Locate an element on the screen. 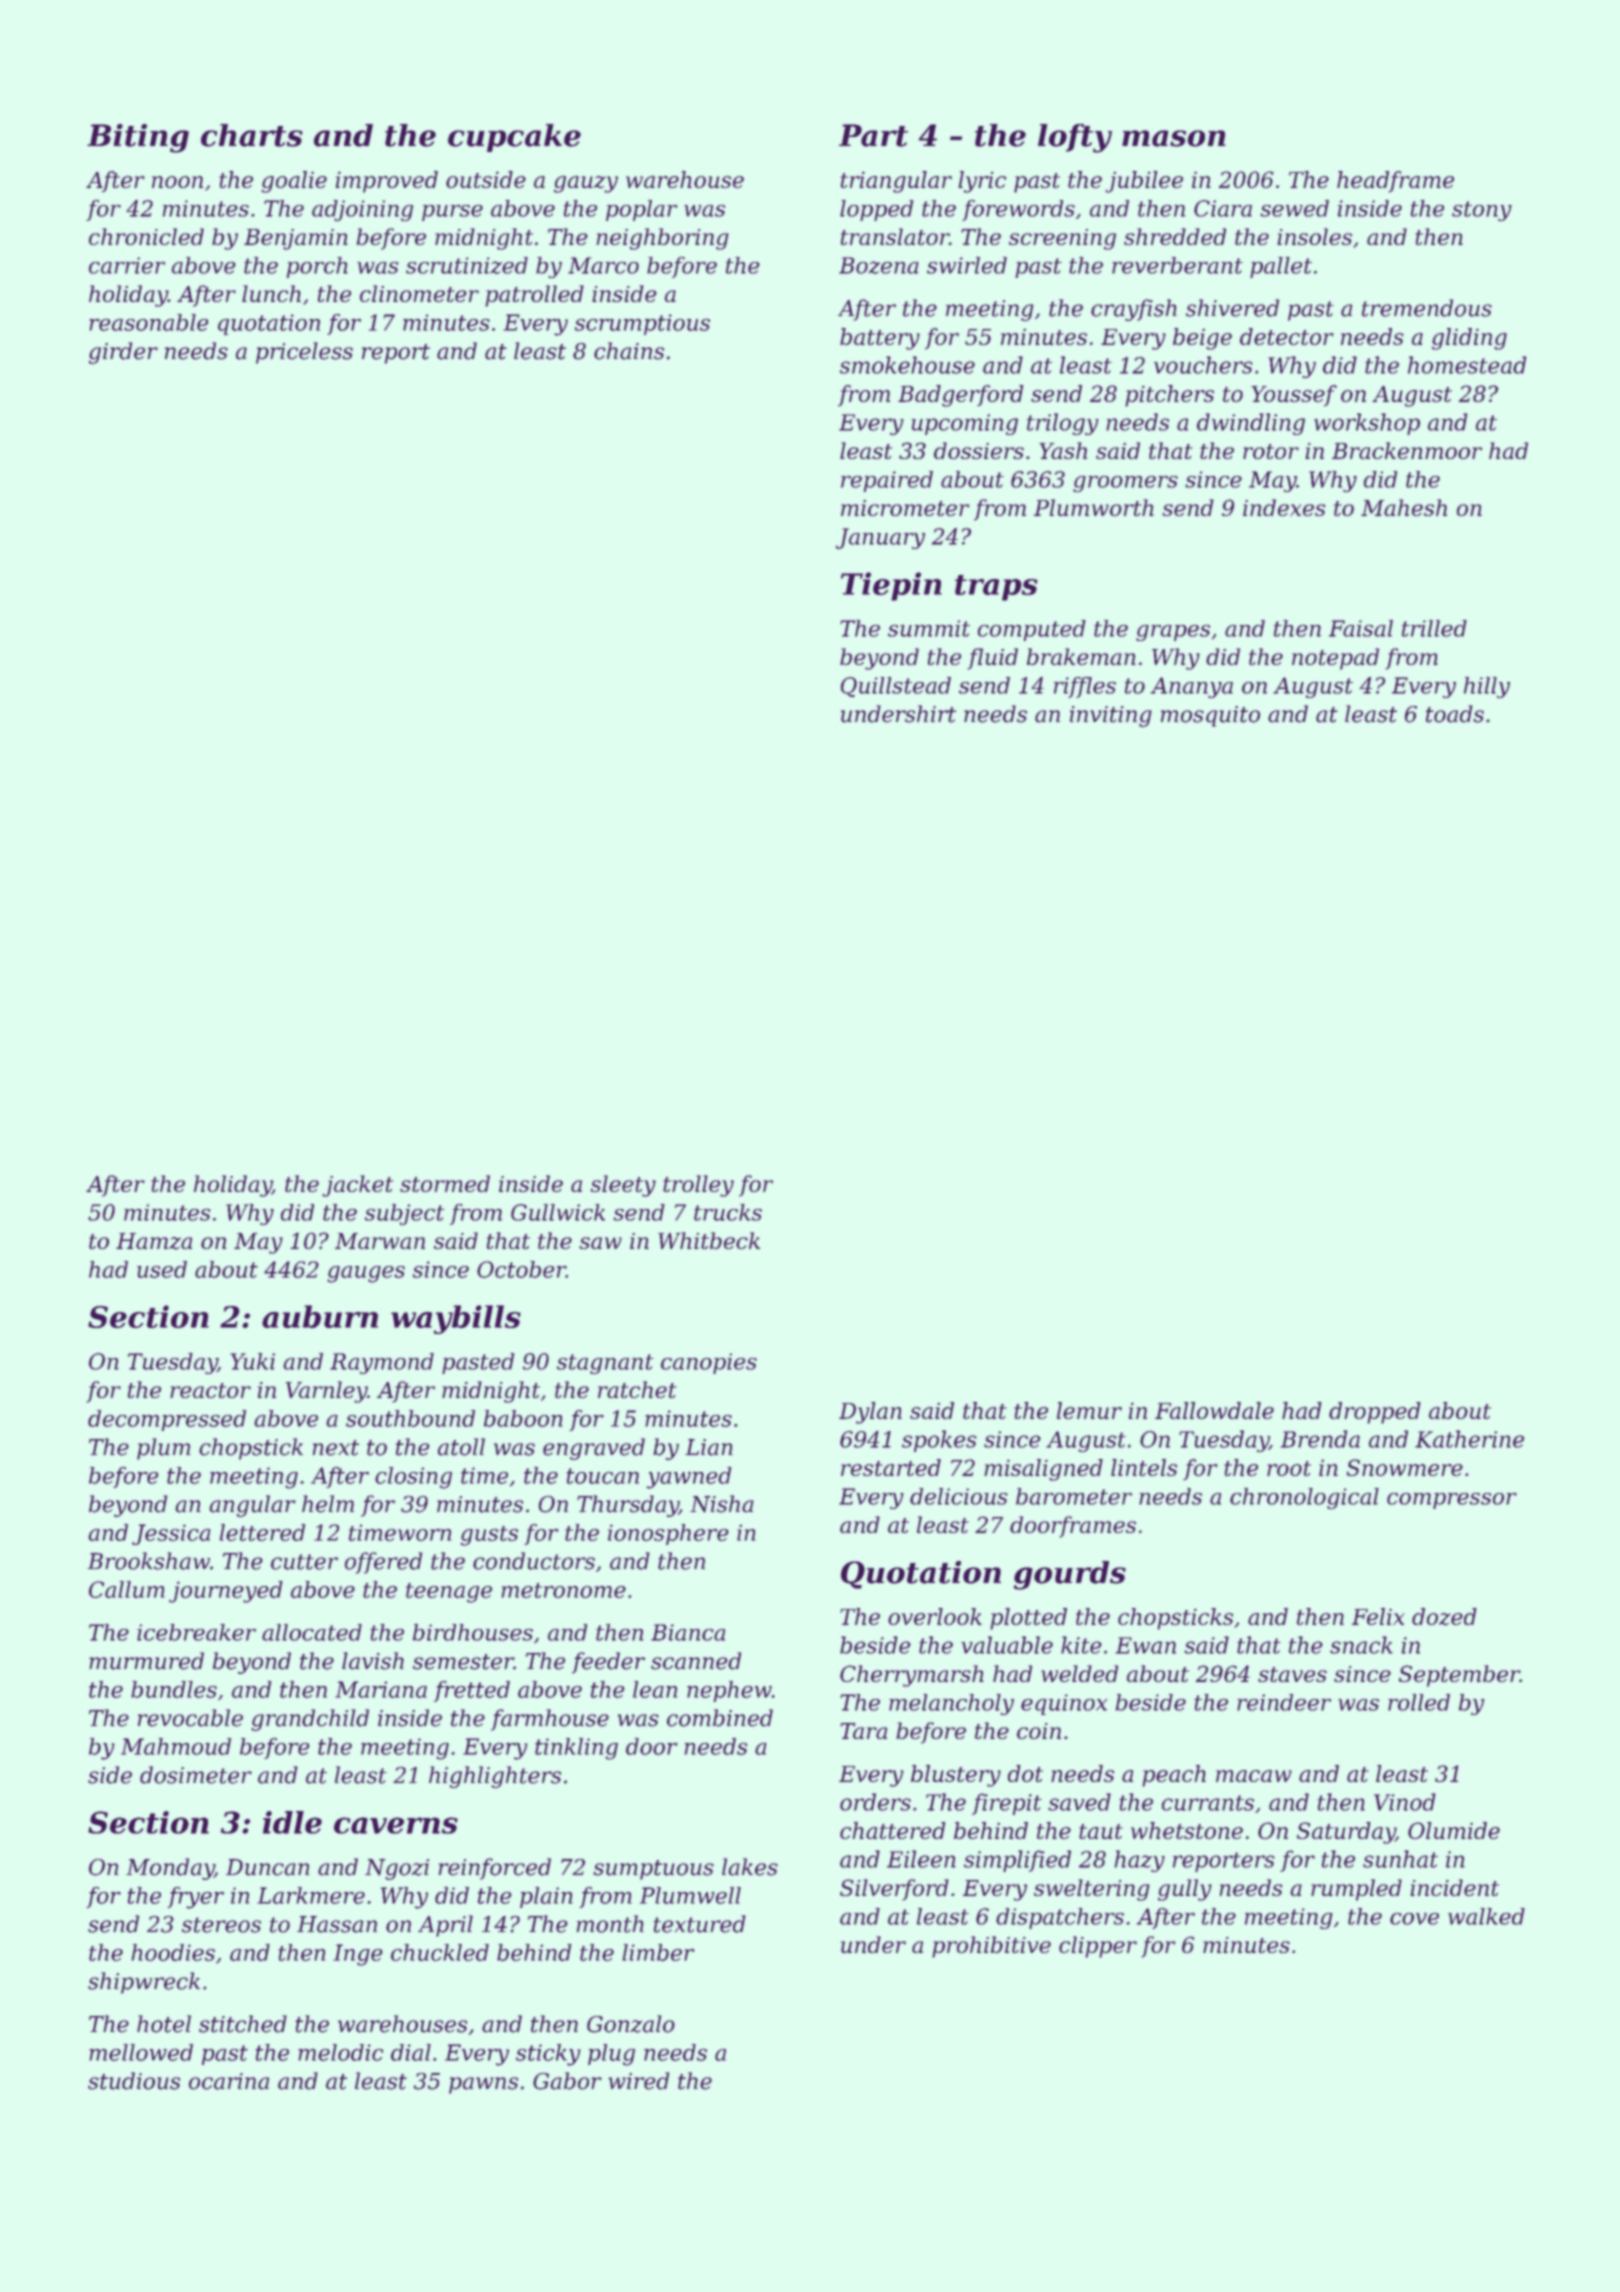 The width and height of the screenshot is (1620, 2292). ocarina is located at coordinates (229, 2081).
